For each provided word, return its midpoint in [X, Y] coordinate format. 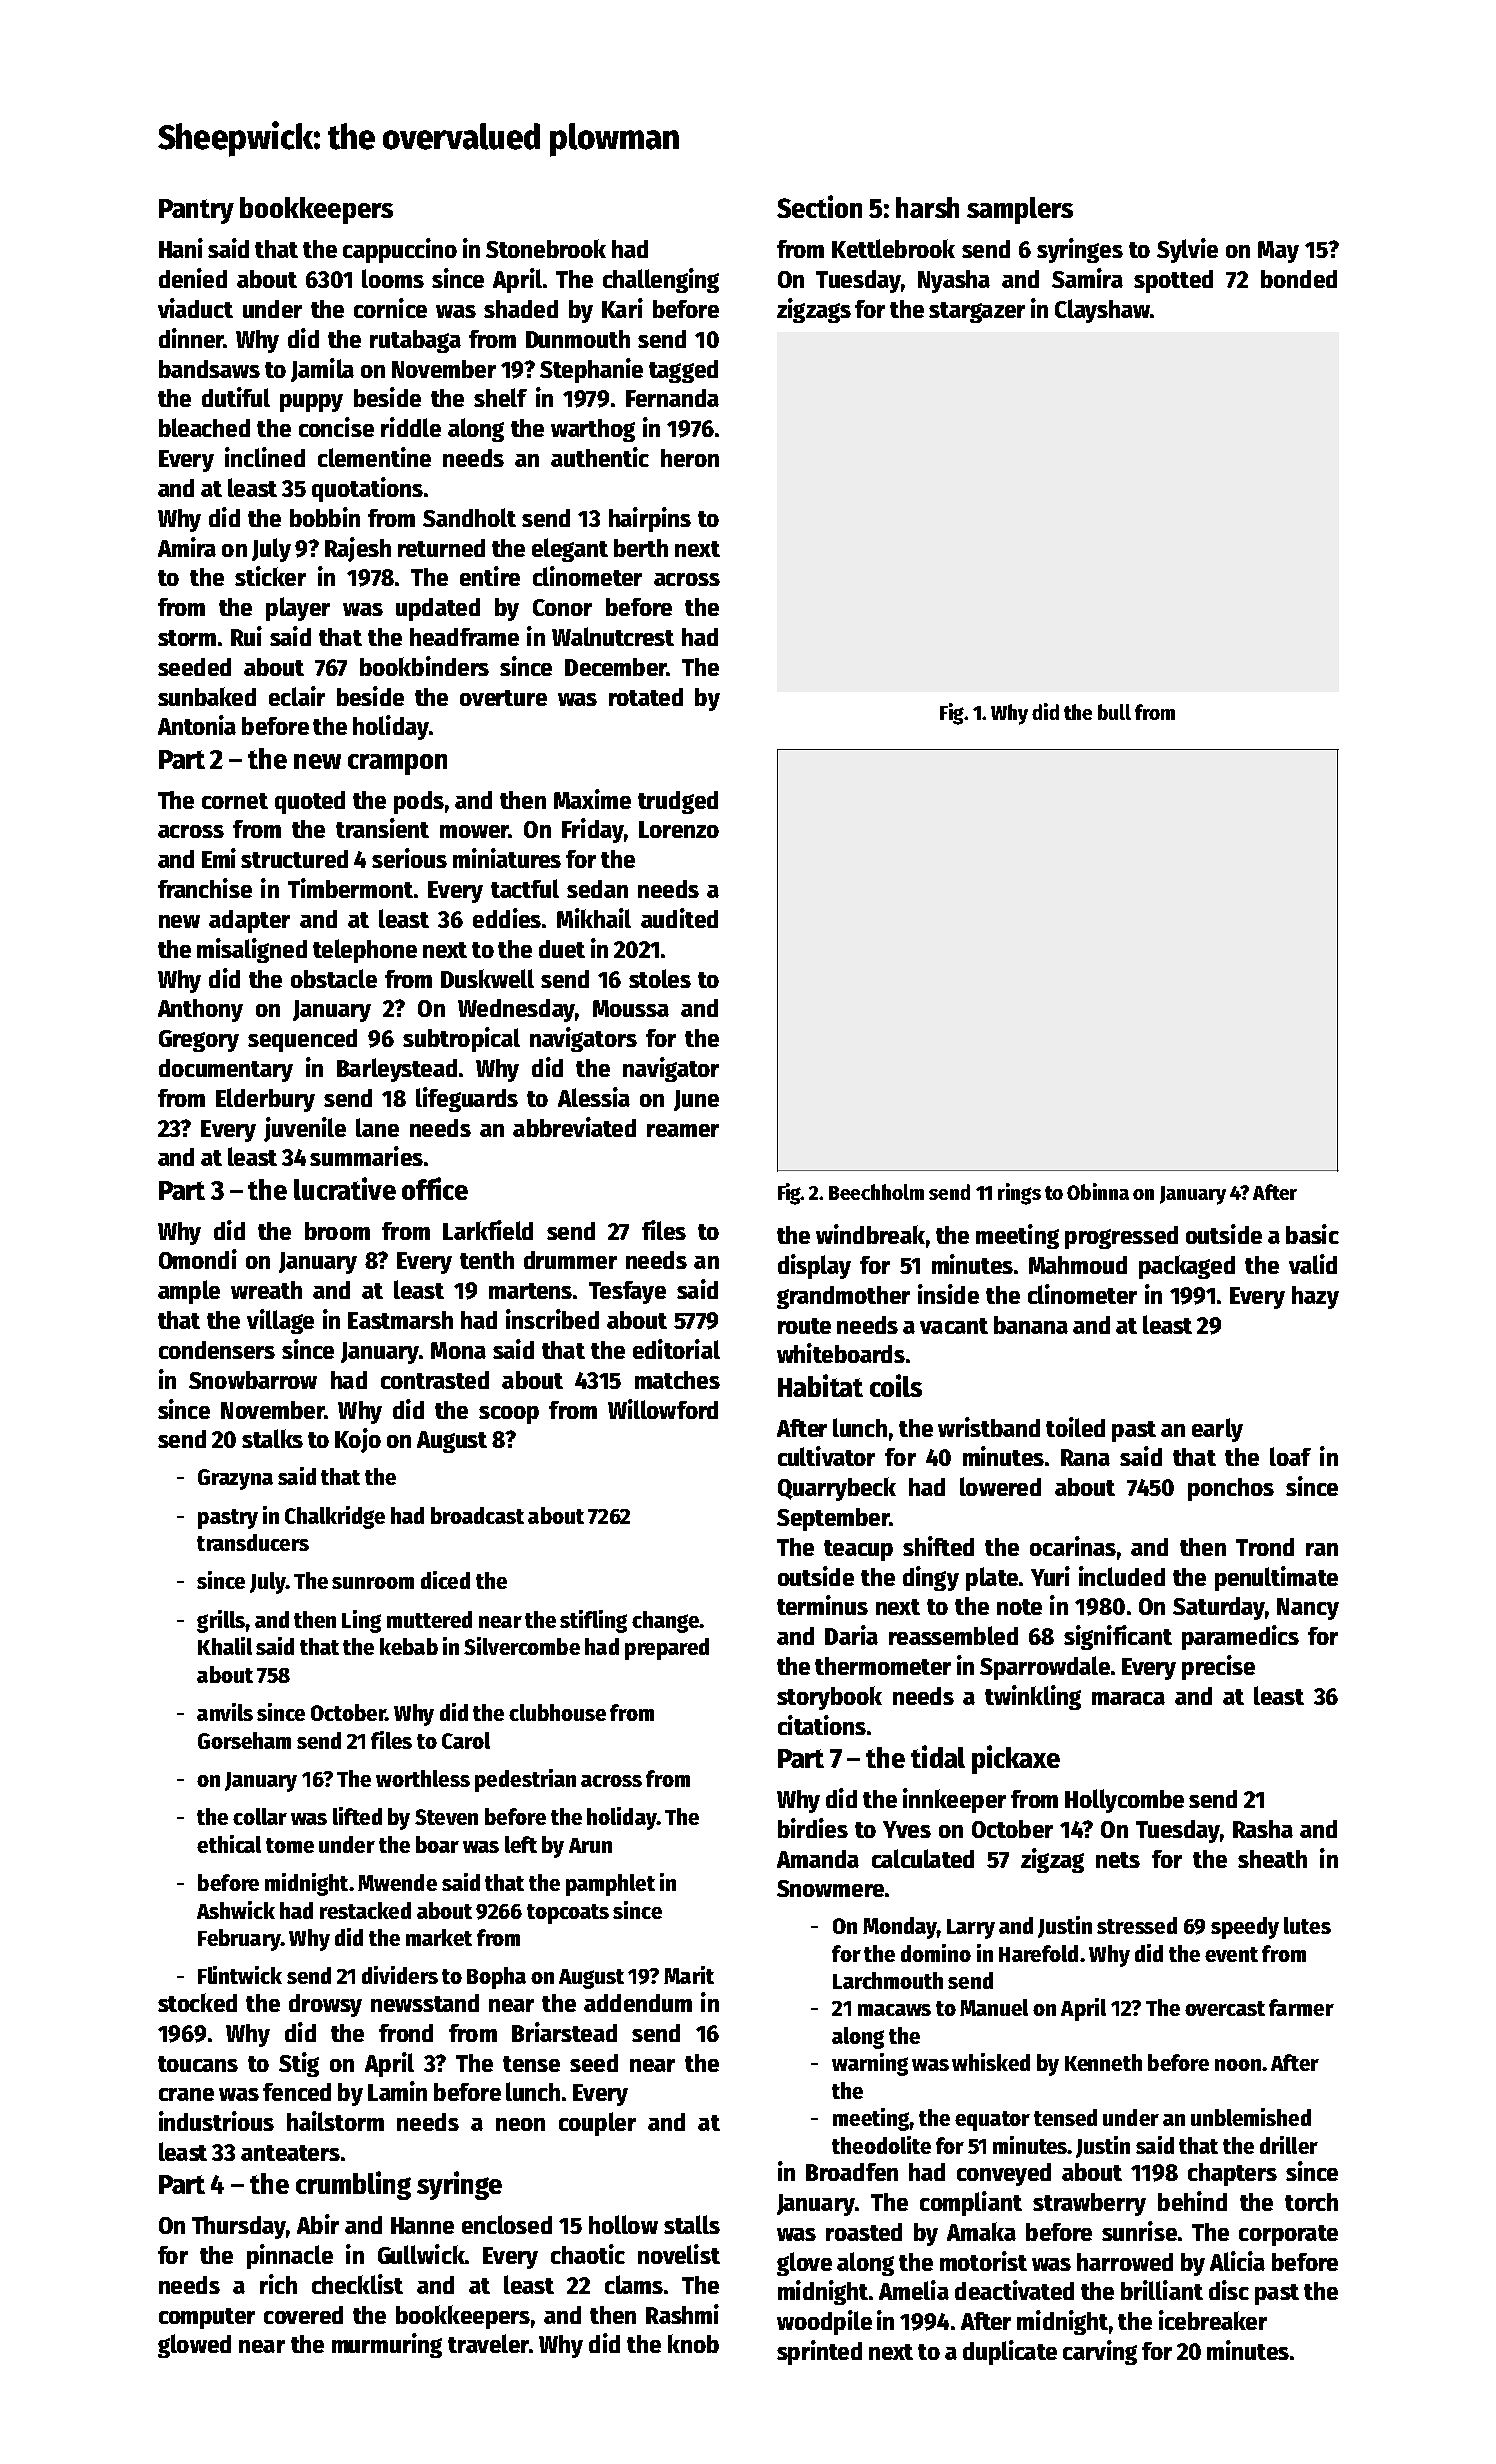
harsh [927, 207]
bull [1114, 712]
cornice [390, 308]
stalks [272, 1438]
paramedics [1240, 1637]
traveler [488, 2343]
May [1278, 252]
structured [294, 859]
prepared [667, 1649]
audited [679, 918]
